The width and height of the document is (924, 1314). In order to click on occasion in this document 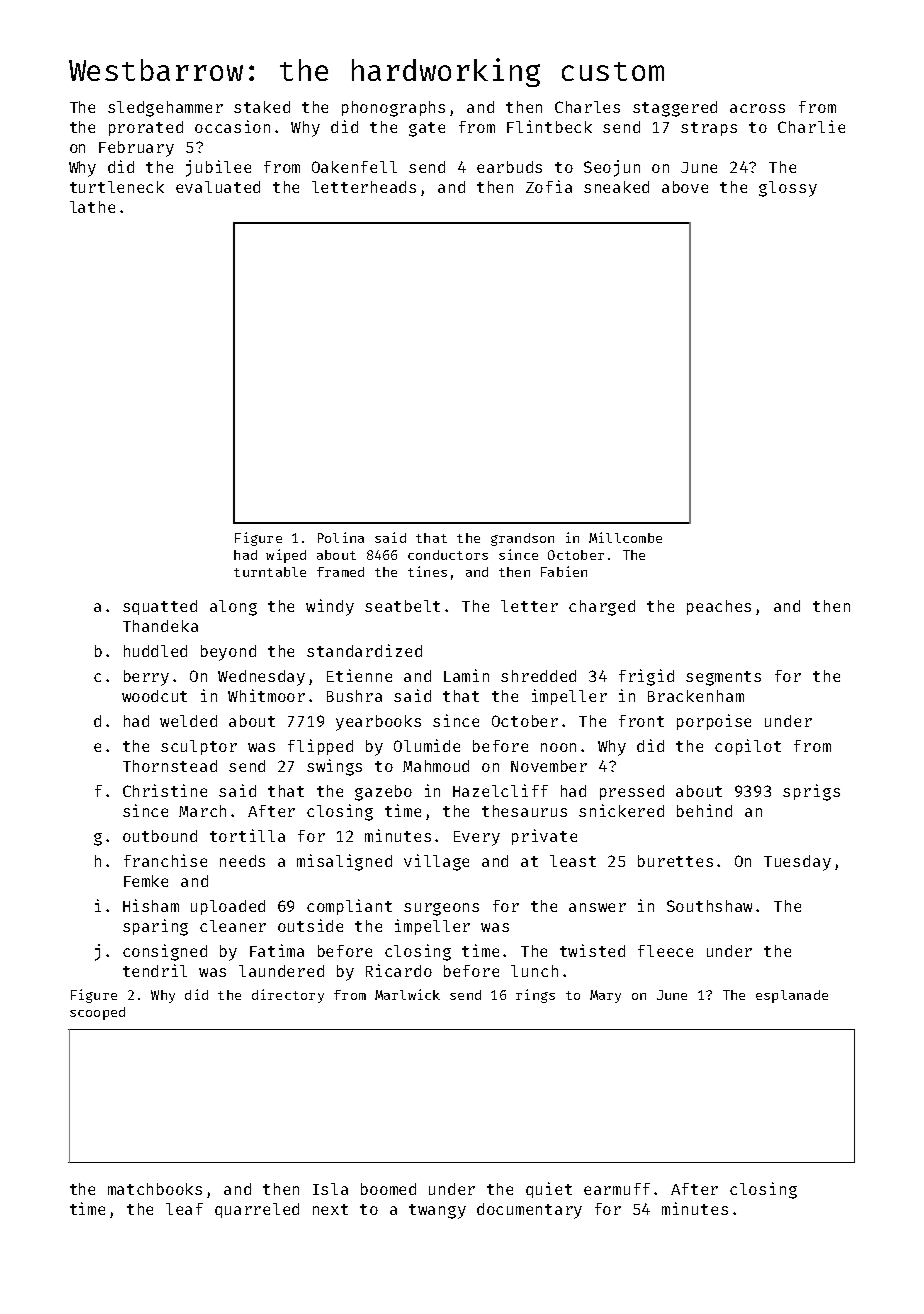, I will do `click(232, 126)`.
